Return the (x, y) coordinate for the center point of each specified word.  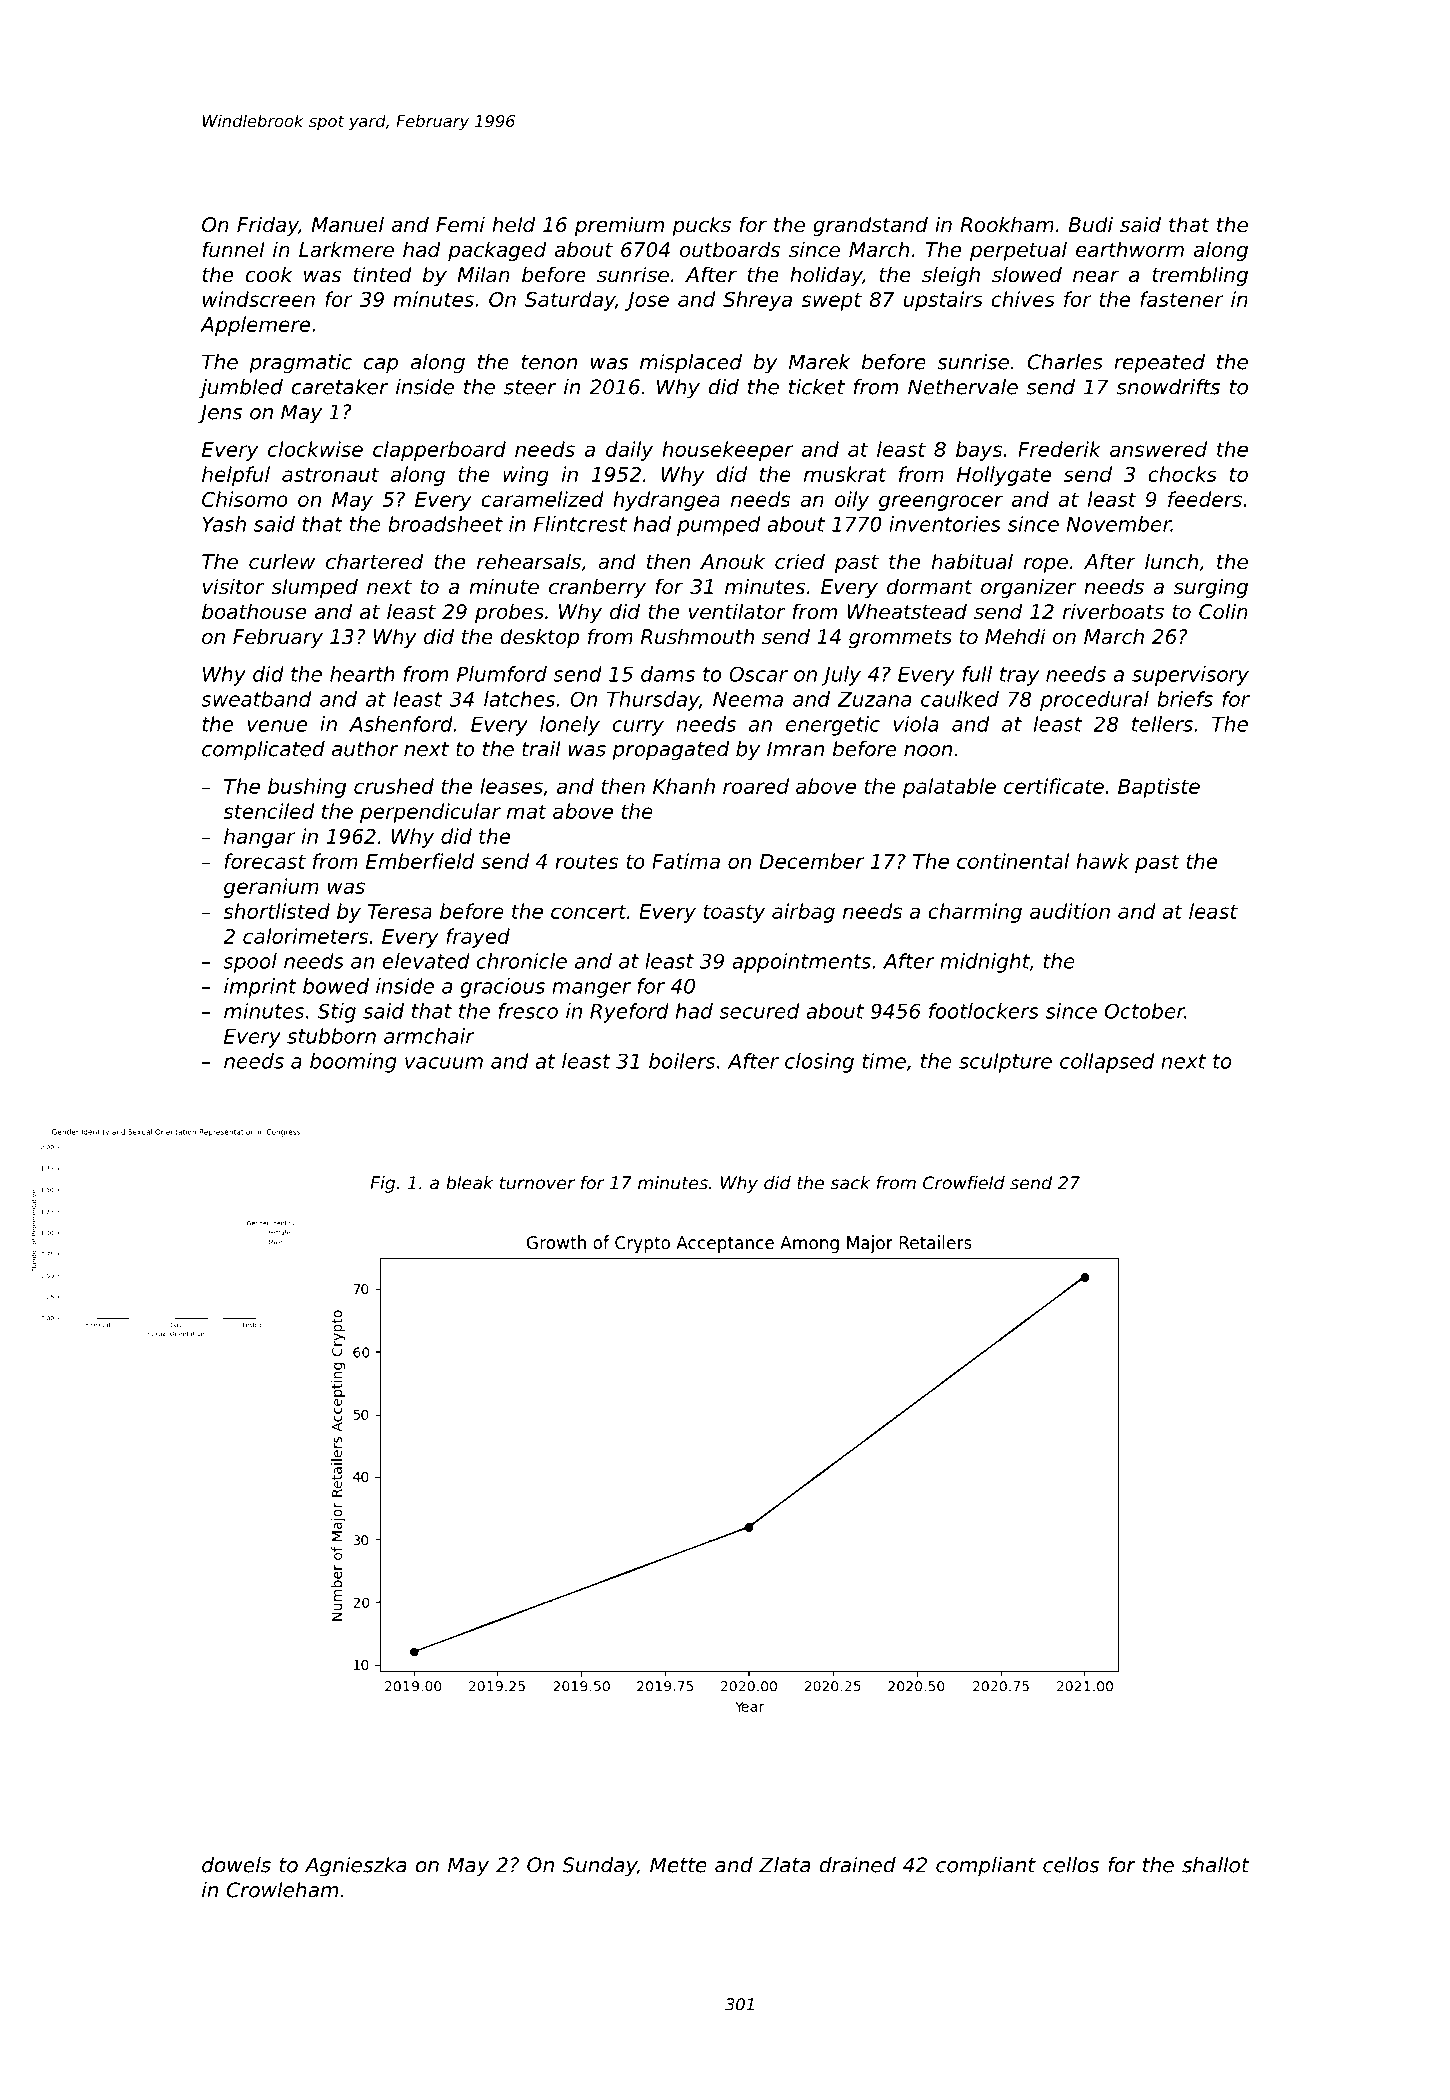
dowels (236, 1865)
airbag (803, 913)
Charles (1065, 362)
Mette (678, 1865)
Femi (460, 224)
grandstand (870, 226)
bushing (307, 788)
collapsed (1107, 1063)
